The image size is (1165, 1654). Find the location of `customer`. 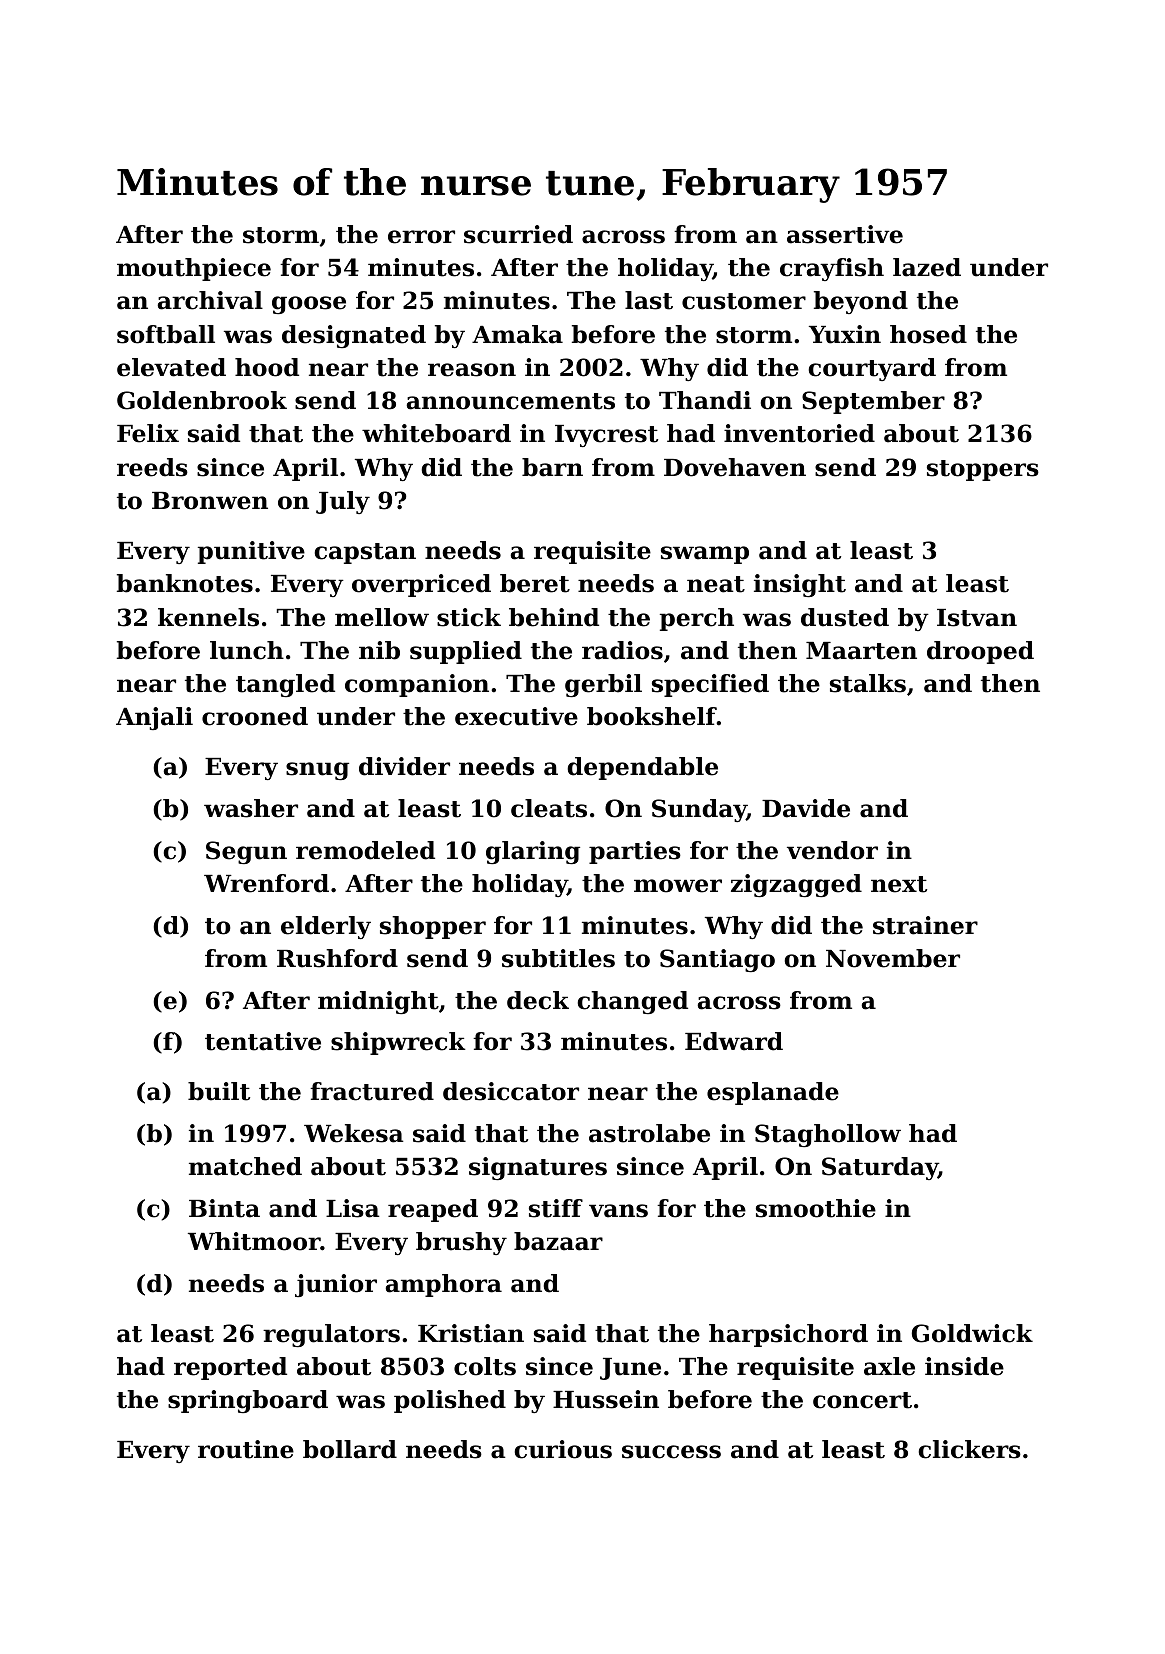

customer is located at coordinates (744, 301).
